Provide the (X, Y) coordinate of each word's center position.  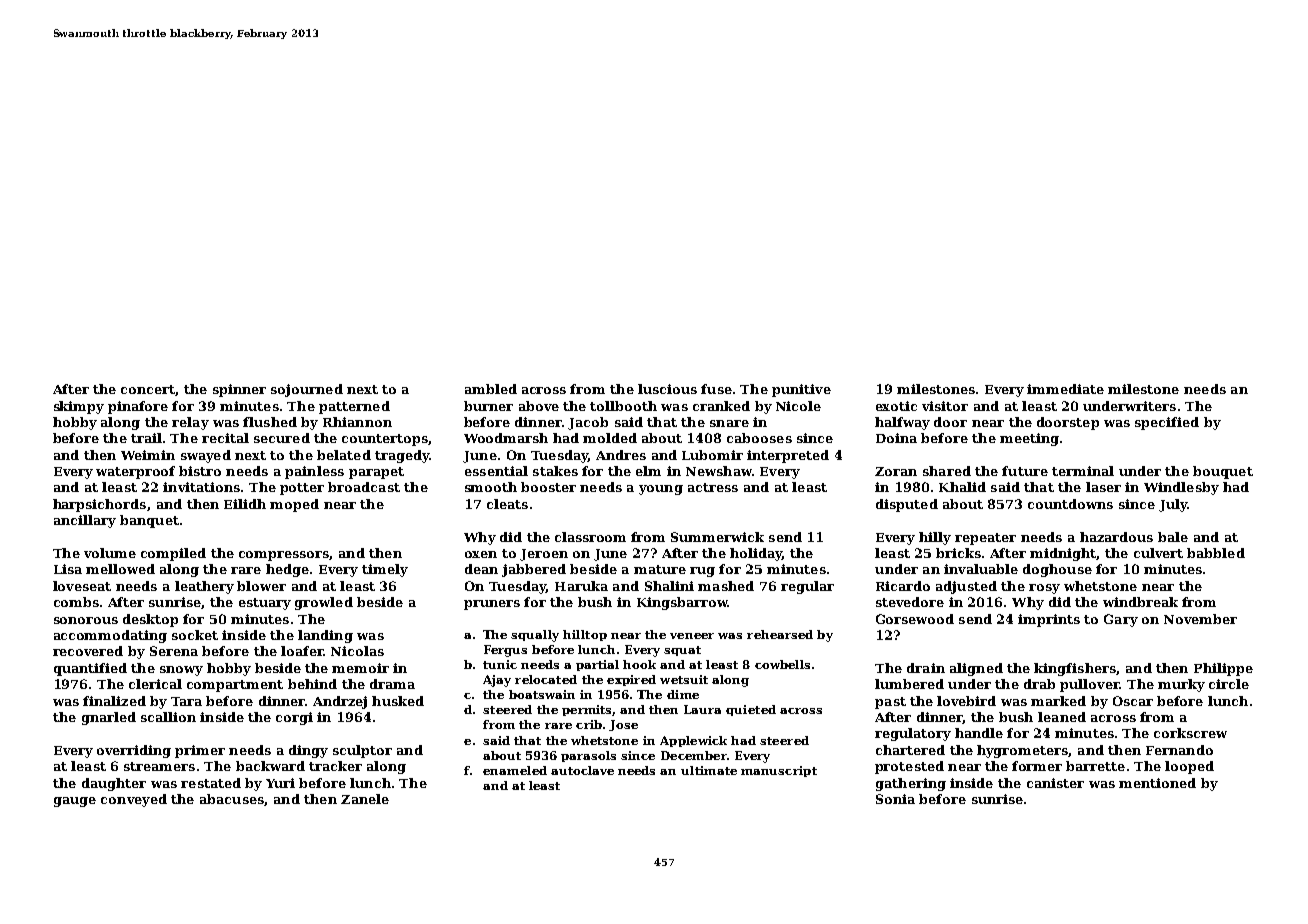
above (539, 406)
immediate (1065, 389)
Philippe (1223, 669)
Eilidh (245, 504)
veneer (692, 636)
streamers (159, 766)
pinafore (138, 407)
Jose (623, 725)
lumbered (909, 684)
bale (1173, 537)
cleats (507, 504)
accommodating (110, 636)
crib (589, 724)
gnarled (109, 718)
